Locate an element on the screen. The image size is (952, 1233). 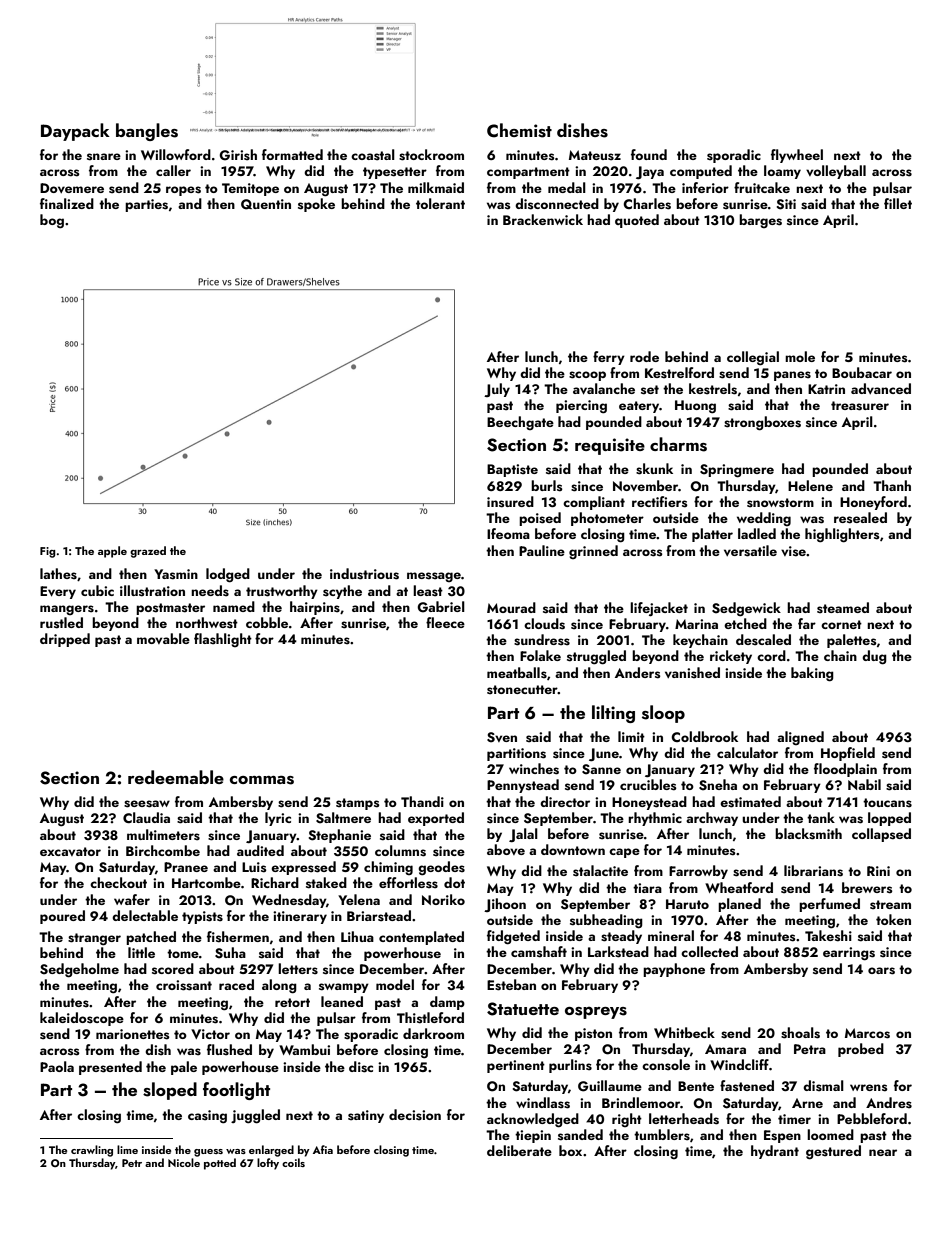
bangles is located at coordinates (147, 132).
